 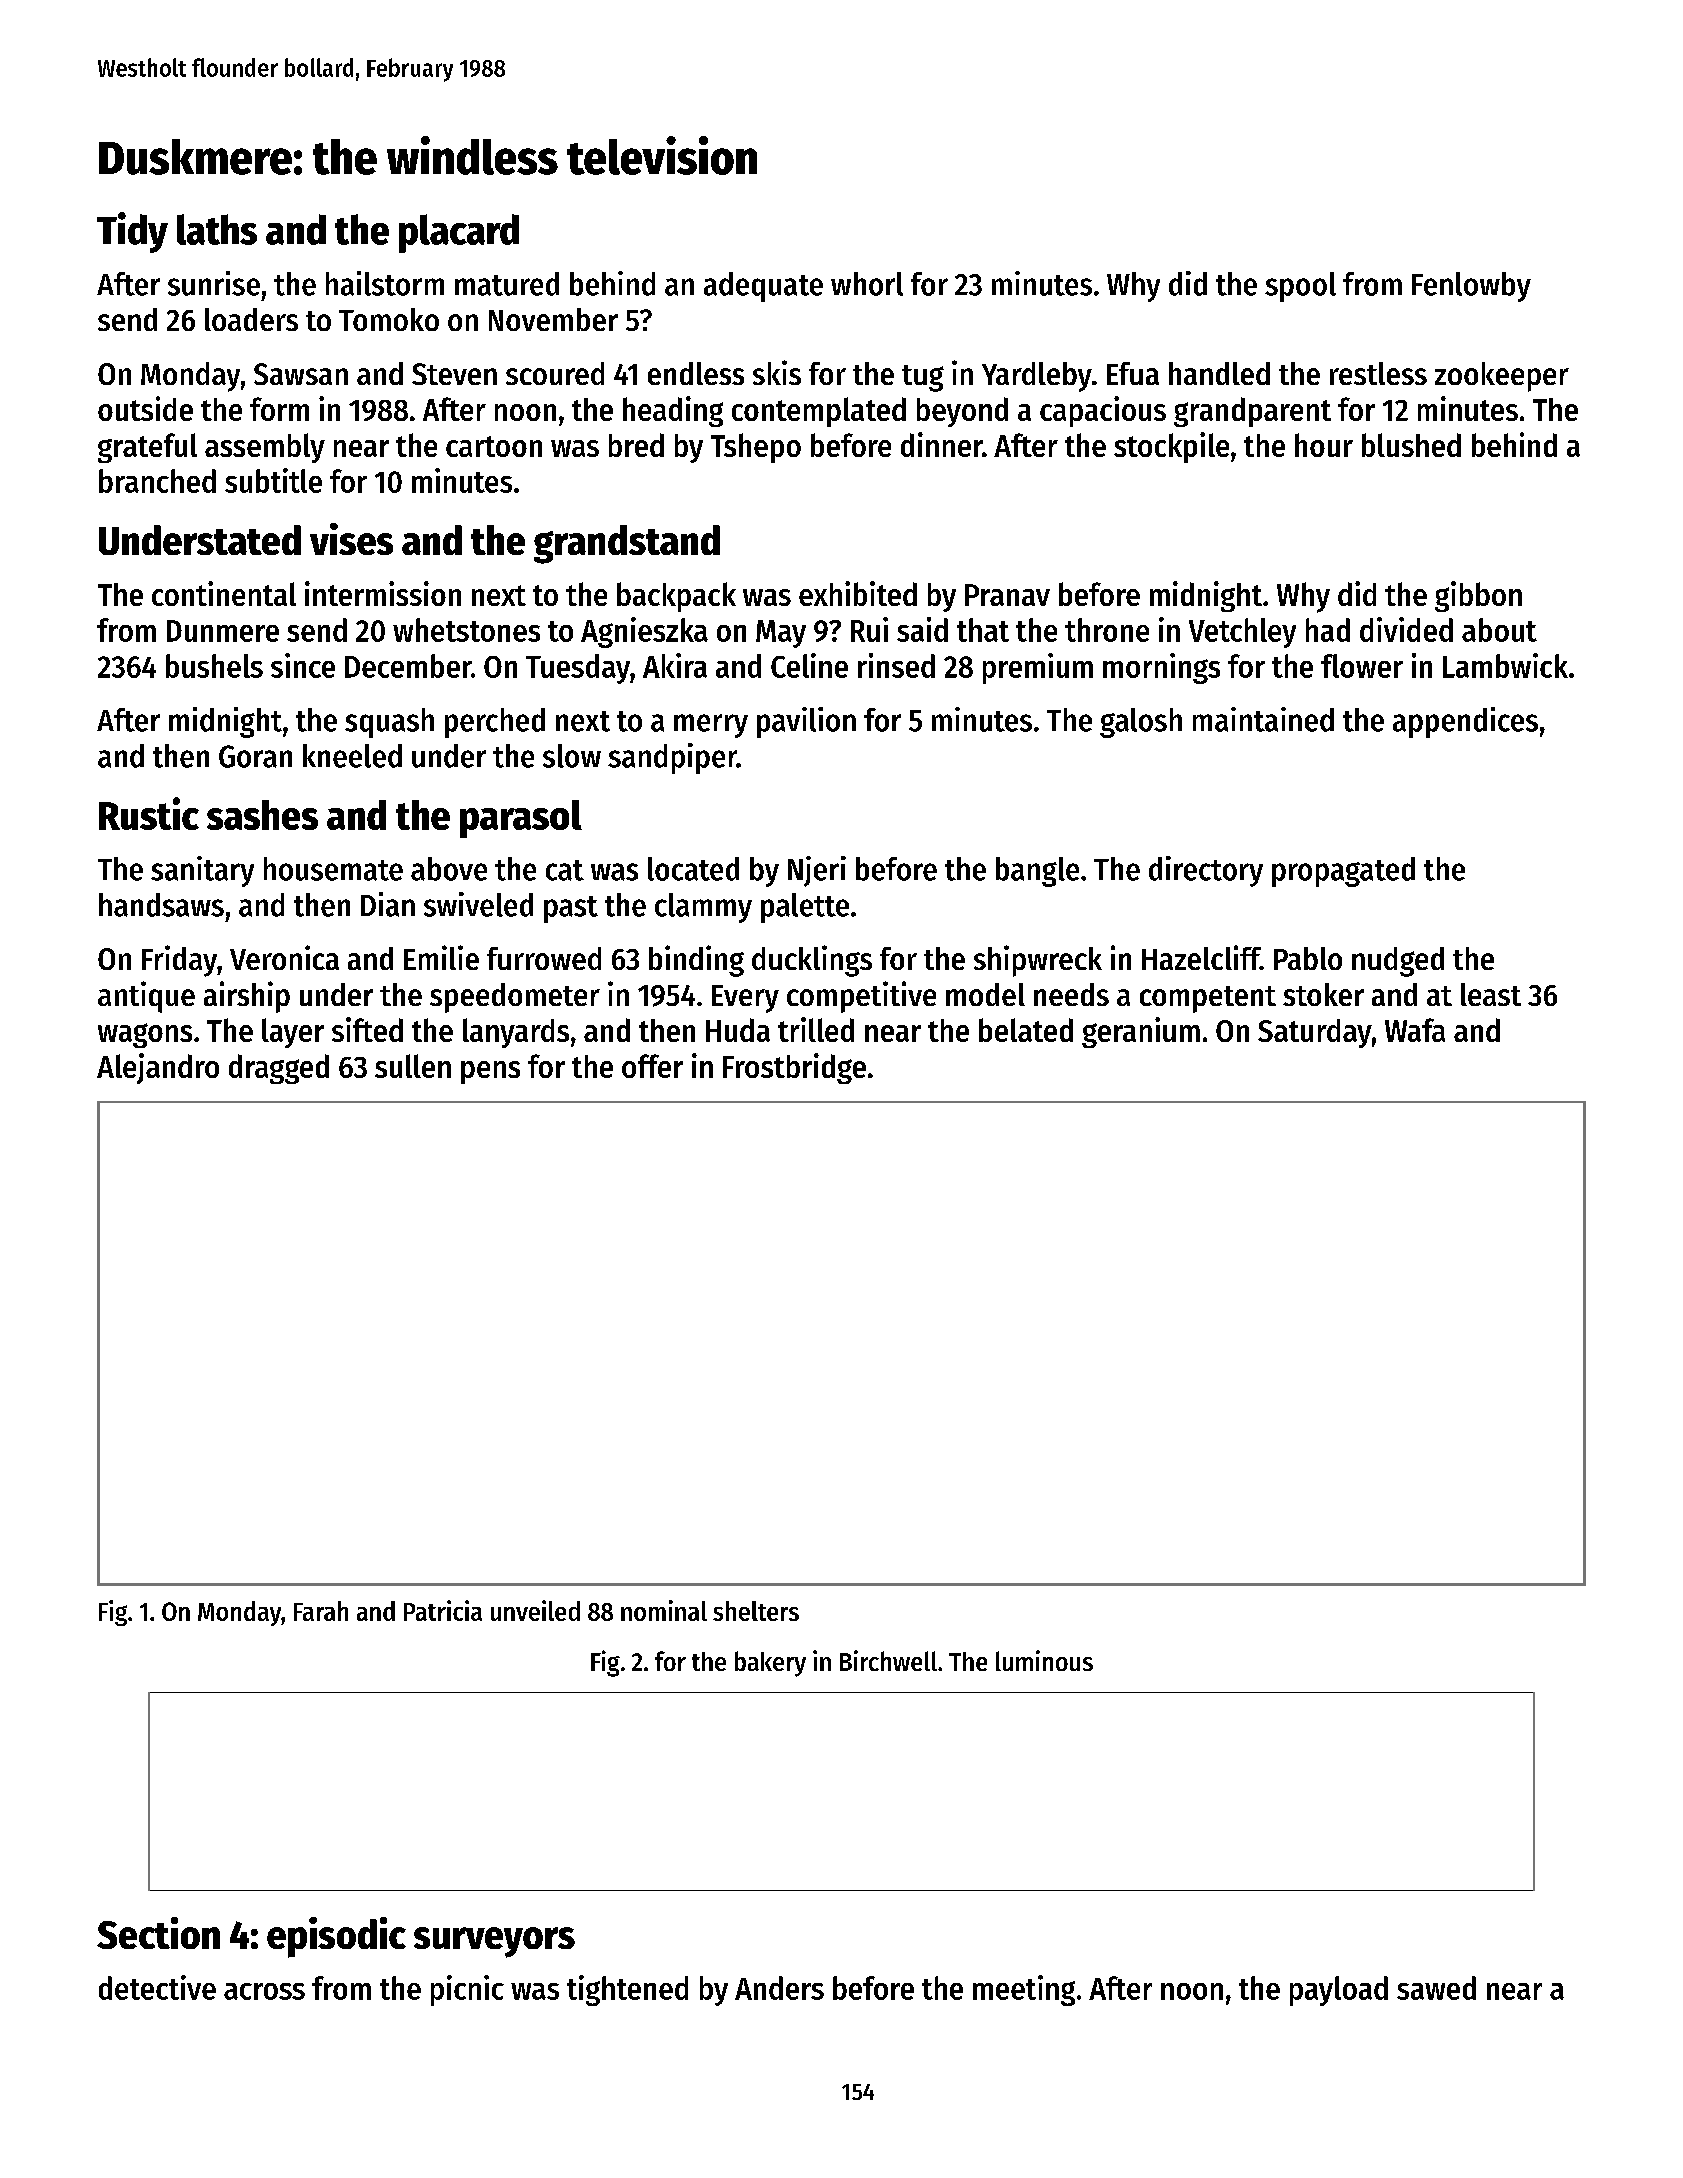 I want to click on Rustic, so click(x=149, y=813).
